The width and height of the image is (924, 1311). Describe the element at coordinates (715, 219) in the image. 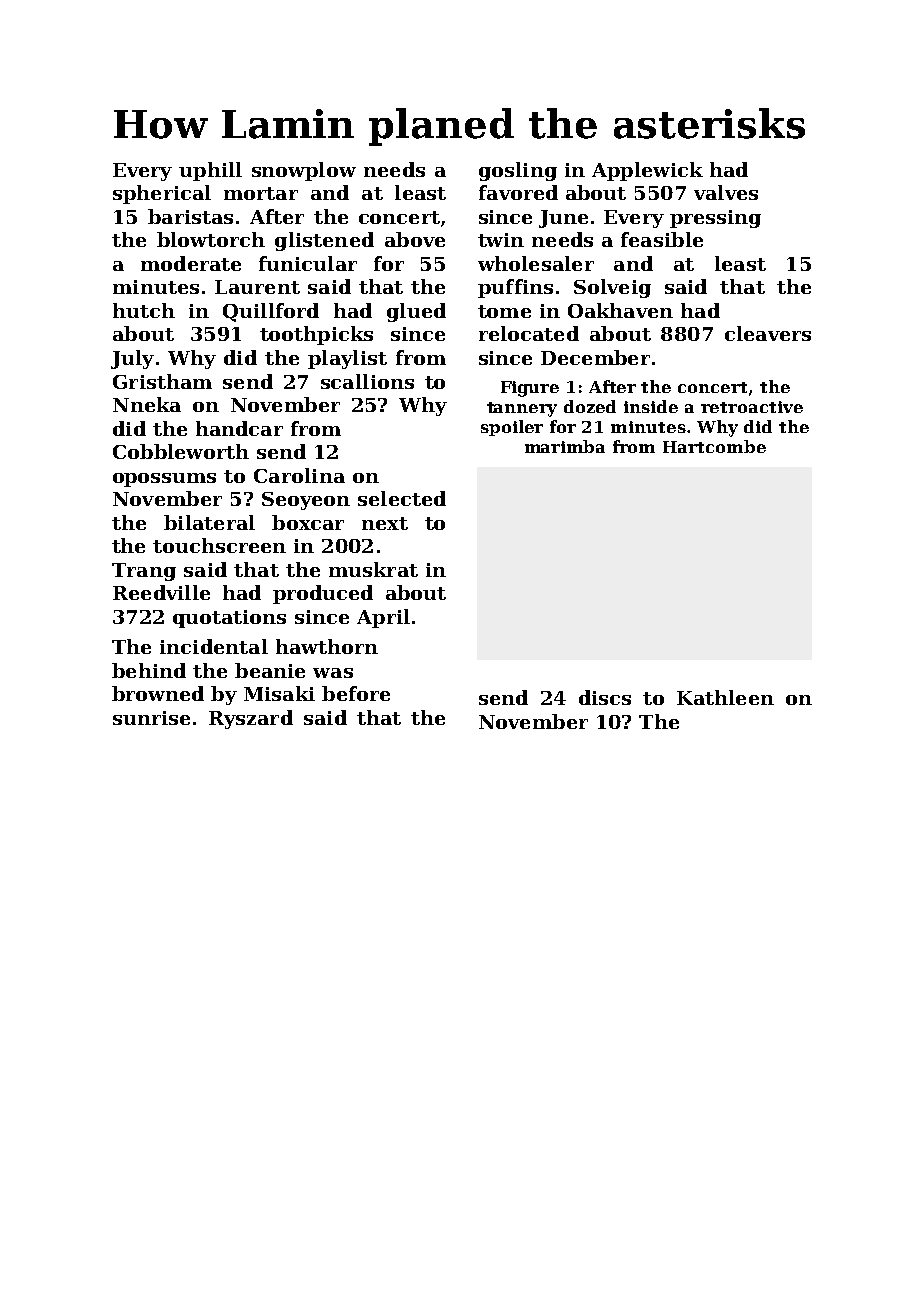

I see `pressing` at that location.
